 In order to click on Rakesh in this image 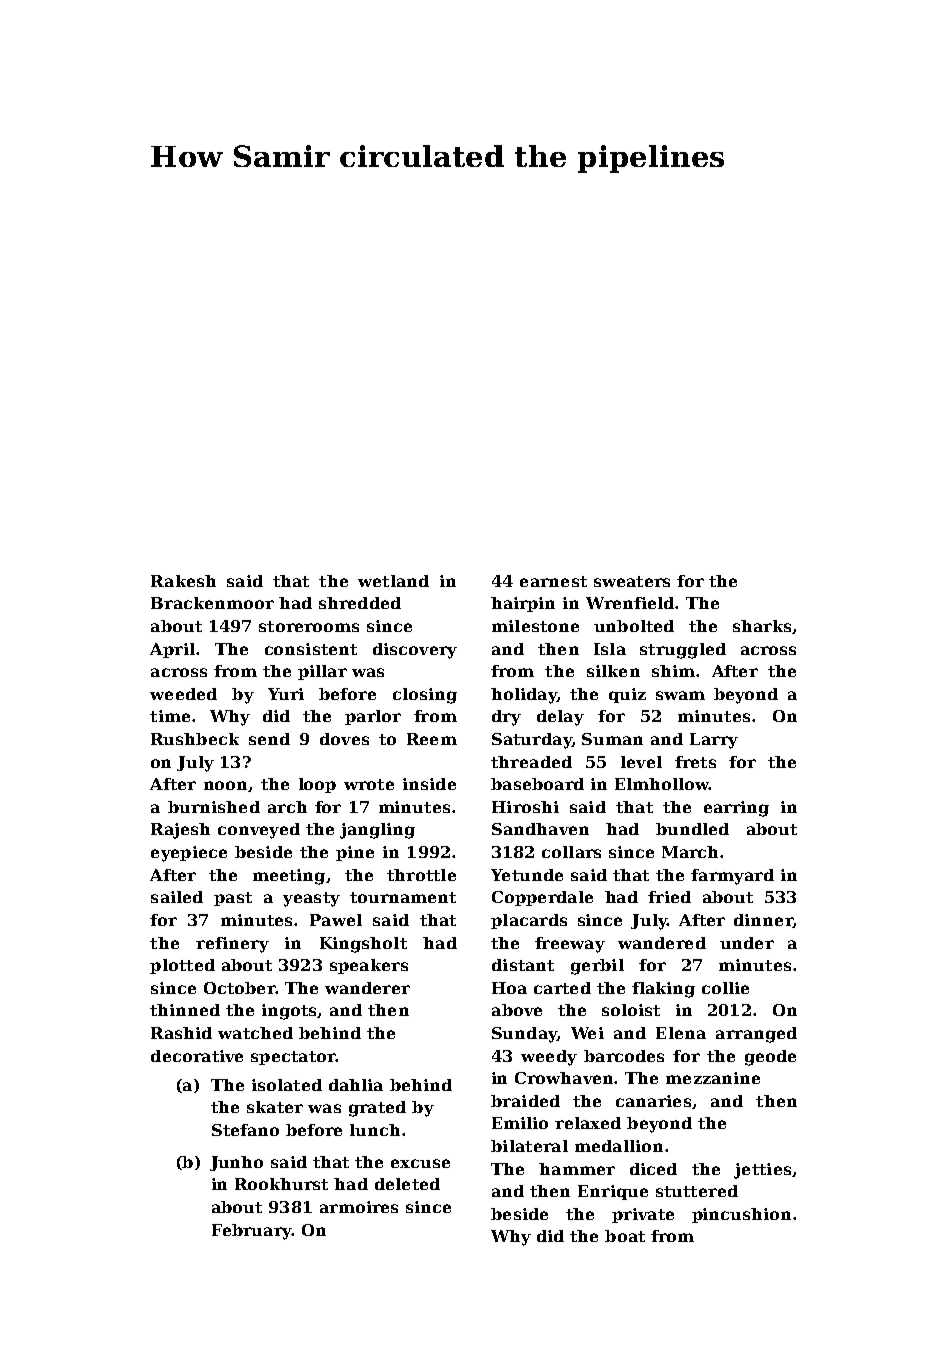, I will do `click(183, 581)`.
